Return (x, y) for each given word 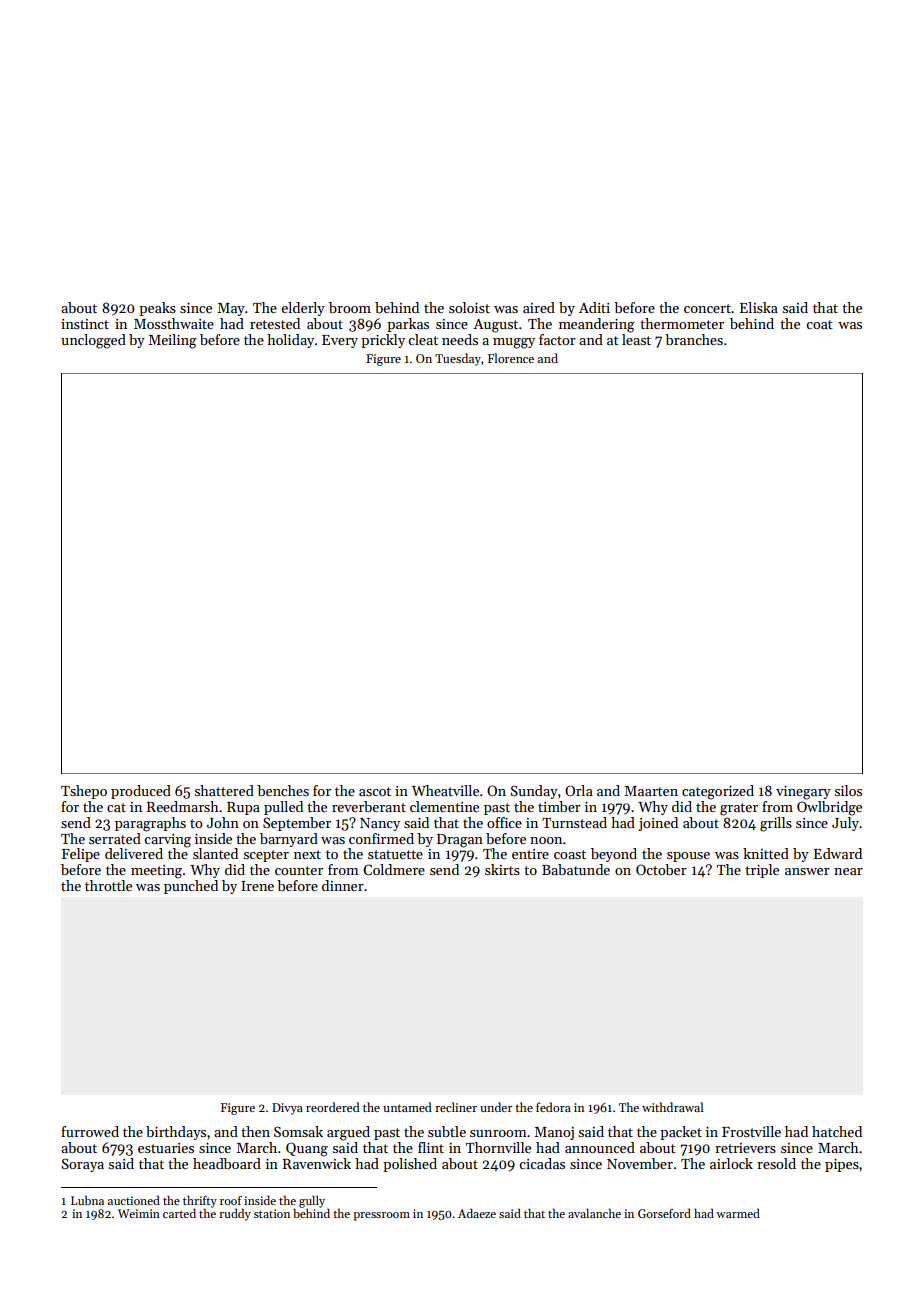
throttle (108, 885)
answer (807, 871)
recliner (456, 1107)
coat (819, 324)
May (231, 309)
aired (539, 307)
